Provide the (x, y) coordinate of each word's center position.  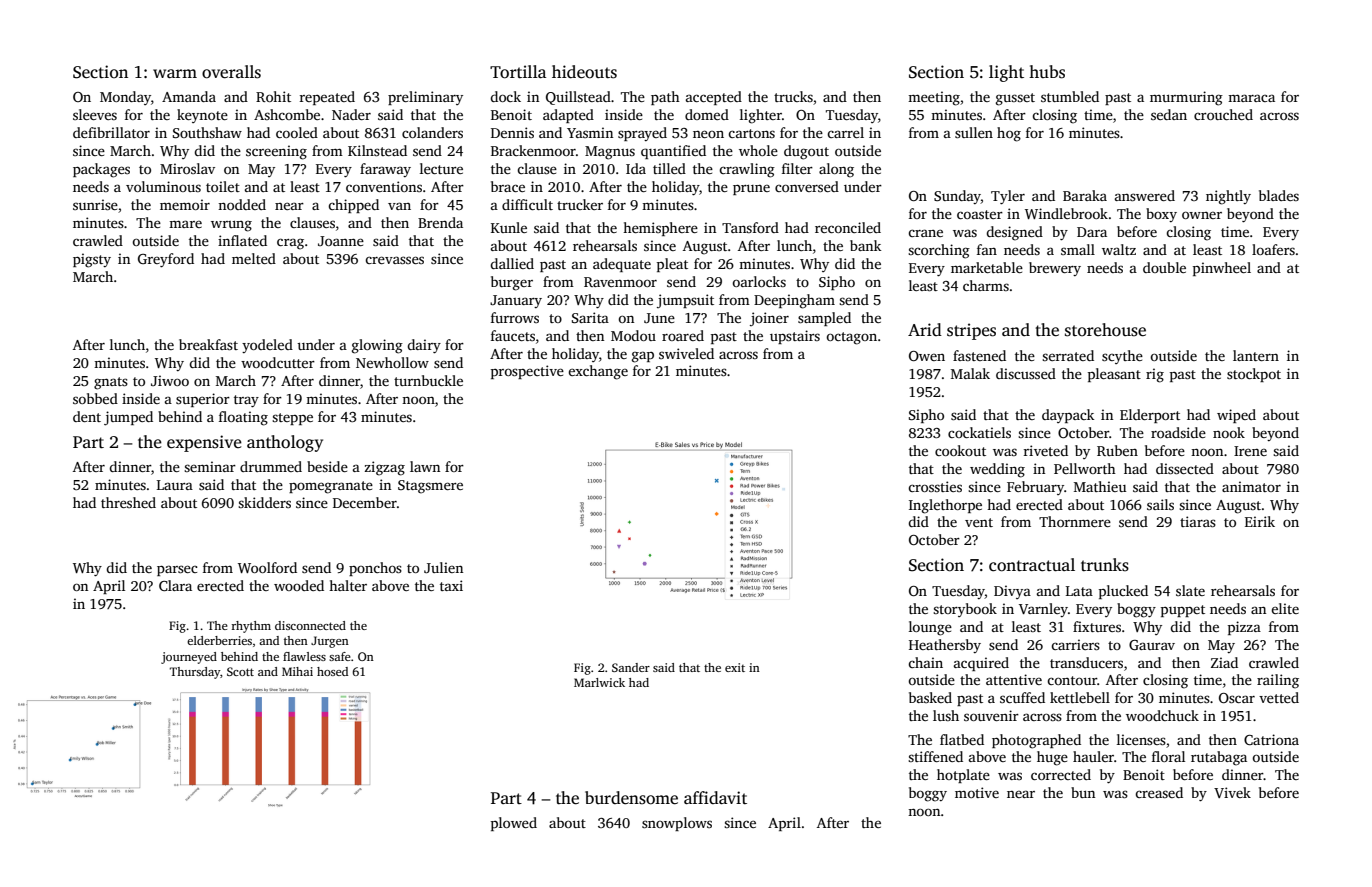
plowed (514, 824)
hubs (1047, 72)
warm (175, 73)
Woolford (267, 567)
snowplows (677, 824)
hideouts (584, 72)
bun (1083, 792)
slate (1190, 590)
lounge (930, 628)
